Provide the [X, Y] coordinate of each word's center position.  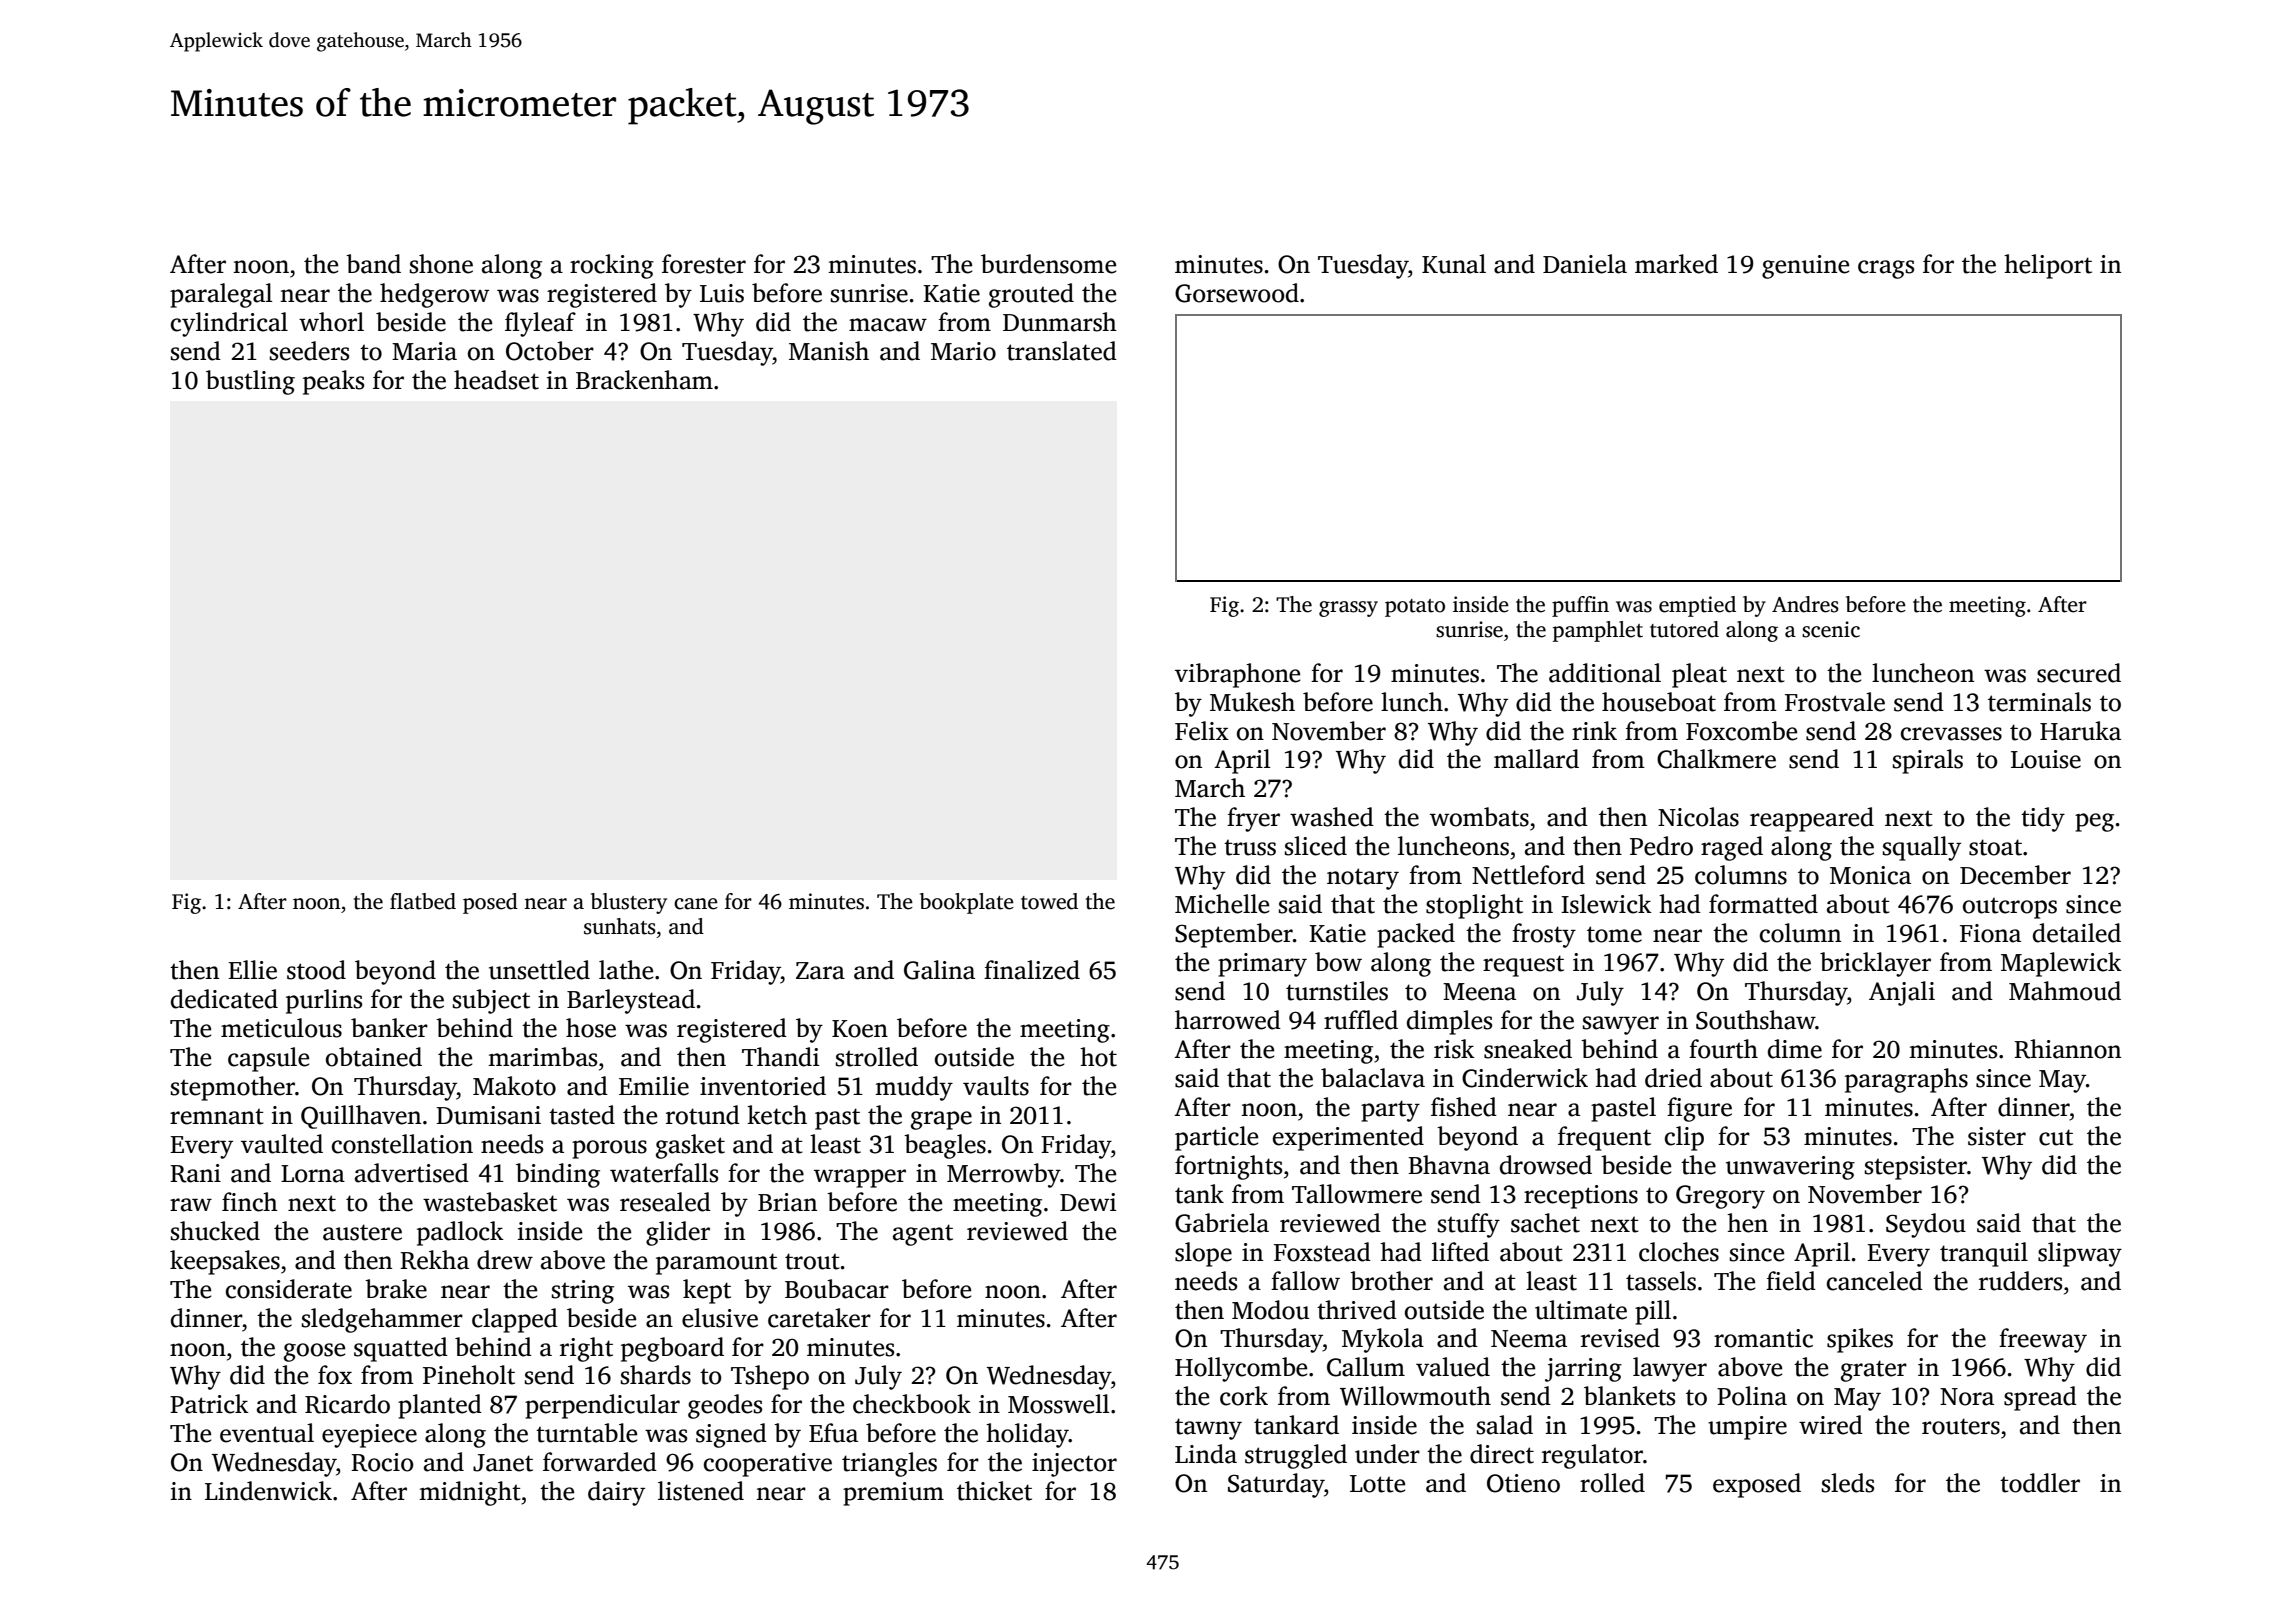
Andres [1805, 604]
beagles [945, 1146]
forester [704, 264]
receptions [1581, 1197]
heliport [2048, 266]
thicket [994, 1491]
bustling [250, 382]
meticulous [281, 1028]
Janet [503, 1463]
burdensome [1048, 264]
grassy [1348, 609]
